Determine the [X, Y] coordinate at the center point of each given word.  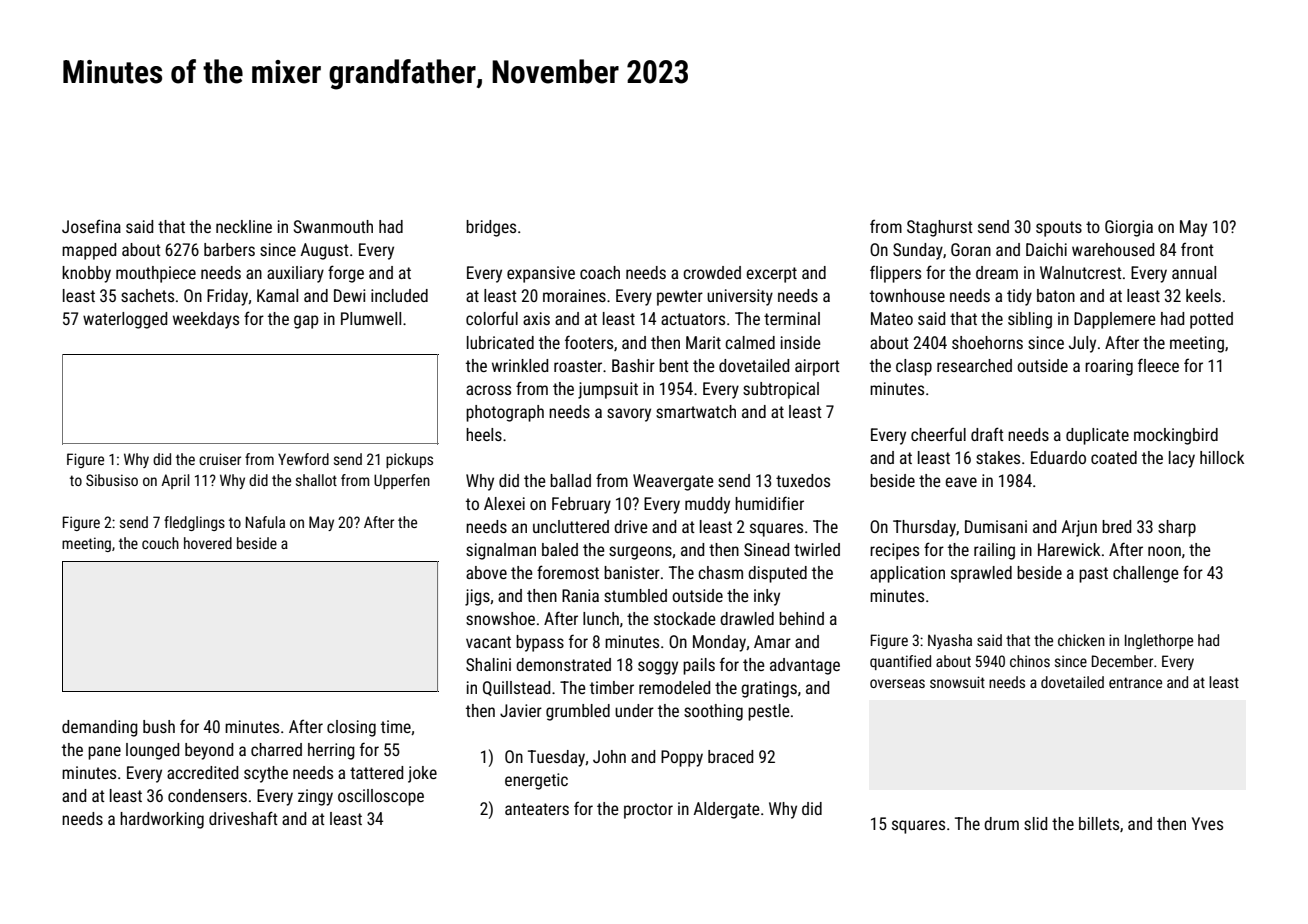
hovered [208, 543]
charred [276, 749]
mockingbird [1176, 436]
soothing [713, 712]
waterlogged [125, 320]
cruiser [220, 459]
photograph [505, 413]
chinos [1030, 661]
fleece [1158, 365]
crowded [712, 272]
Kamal [277, 295]
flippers [895, 274]
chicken [1081, 640]
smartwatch [696, 411]
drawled [747, 618]
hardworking [162, 820]
